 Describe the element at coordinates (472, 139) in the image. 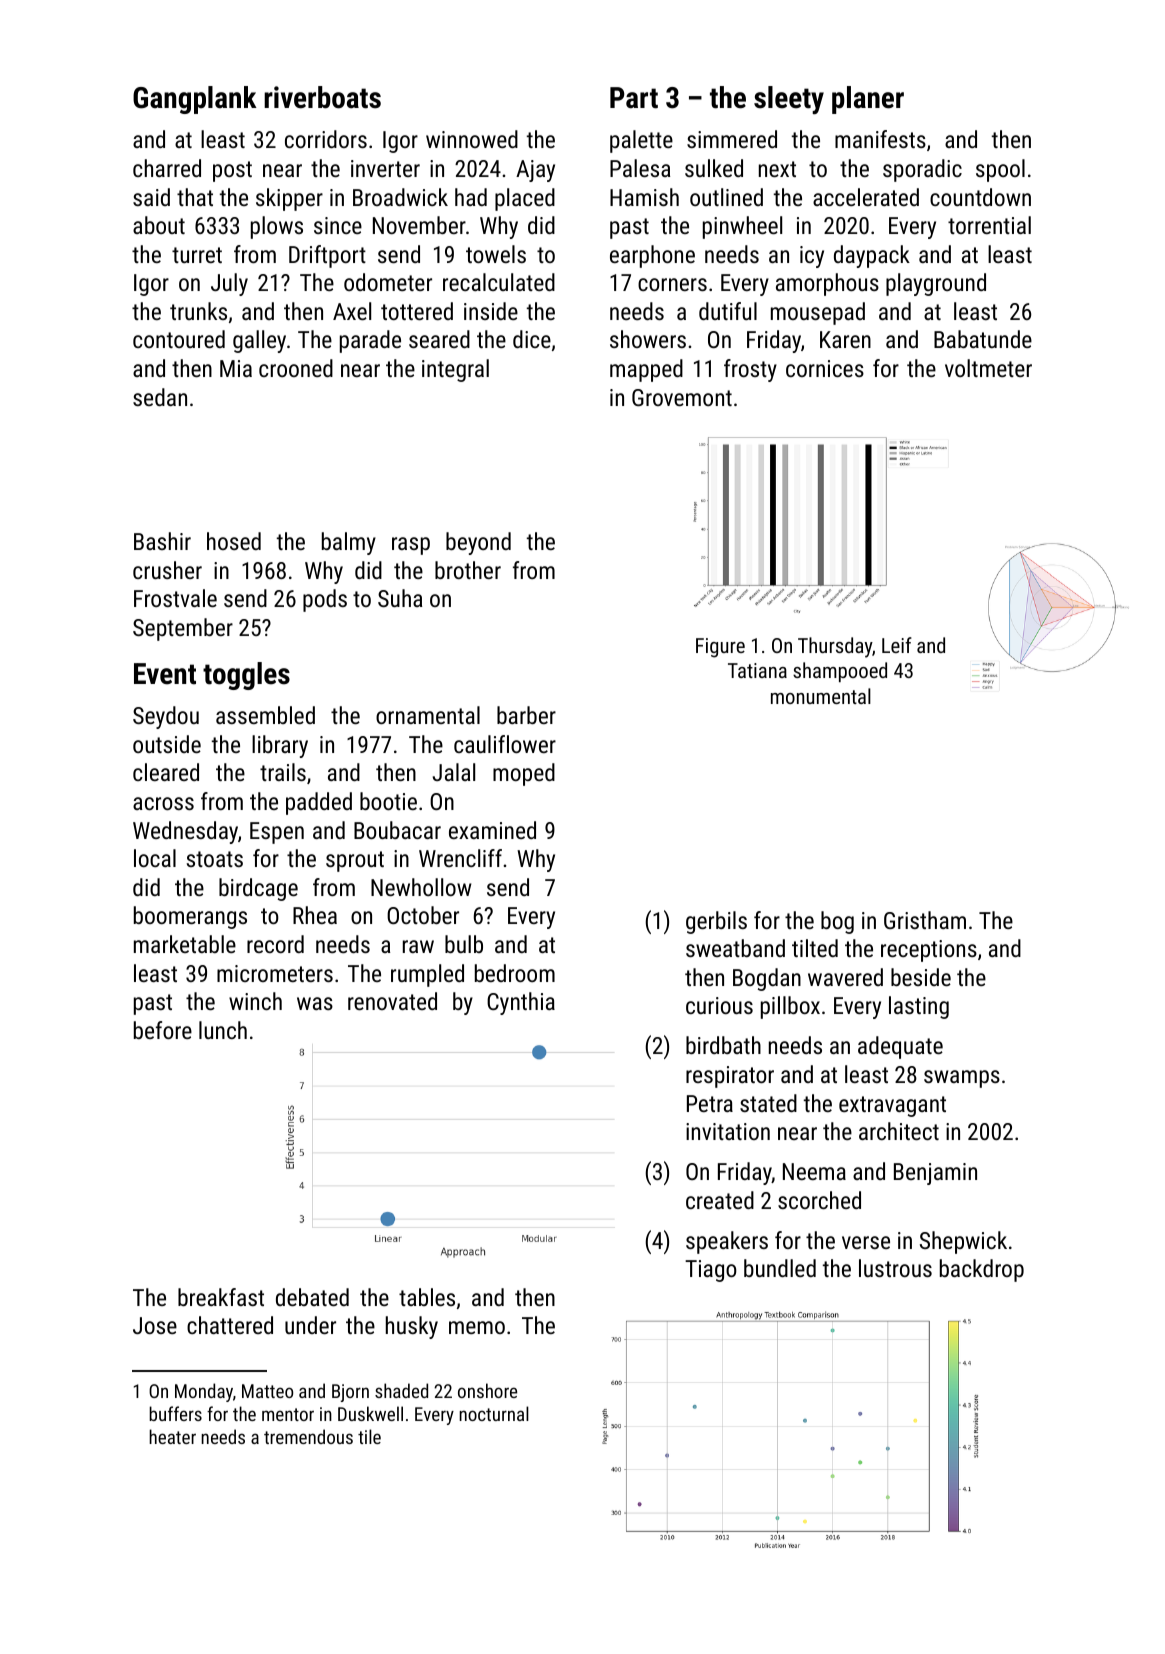

I see `winnowed` at that location.
